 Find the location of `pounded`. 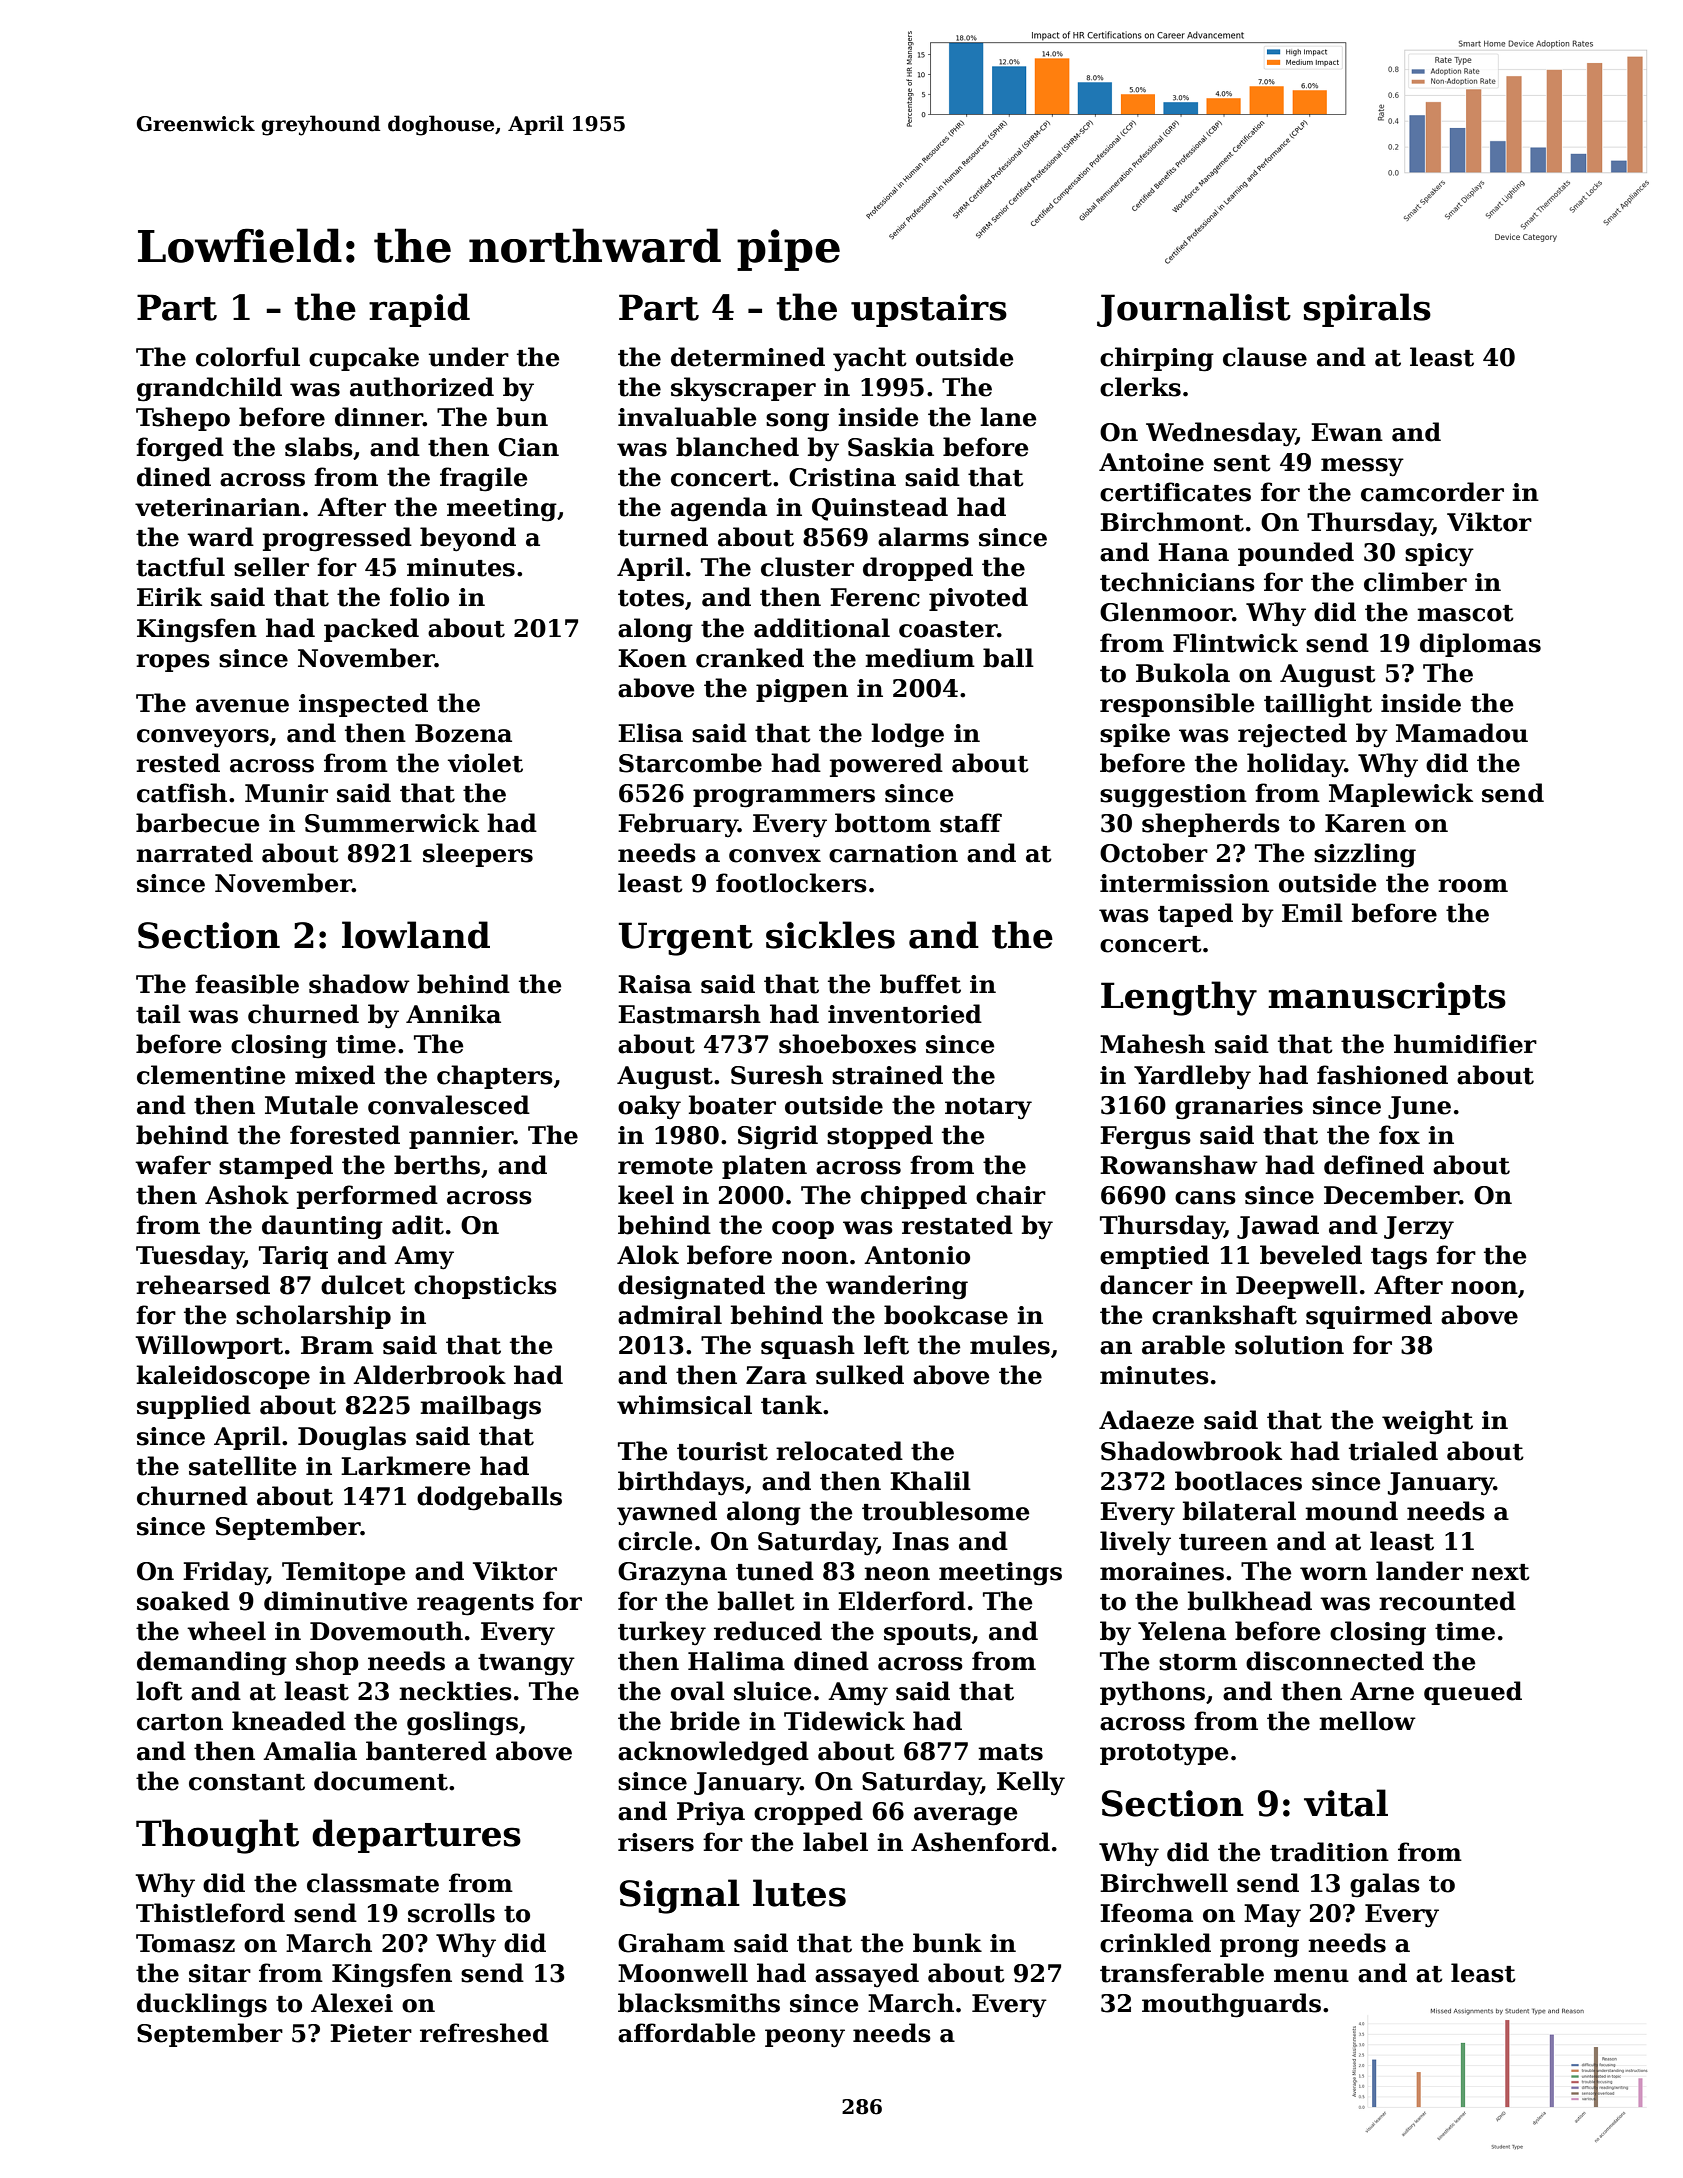

pounded is located at coordinates (1296, 554).
